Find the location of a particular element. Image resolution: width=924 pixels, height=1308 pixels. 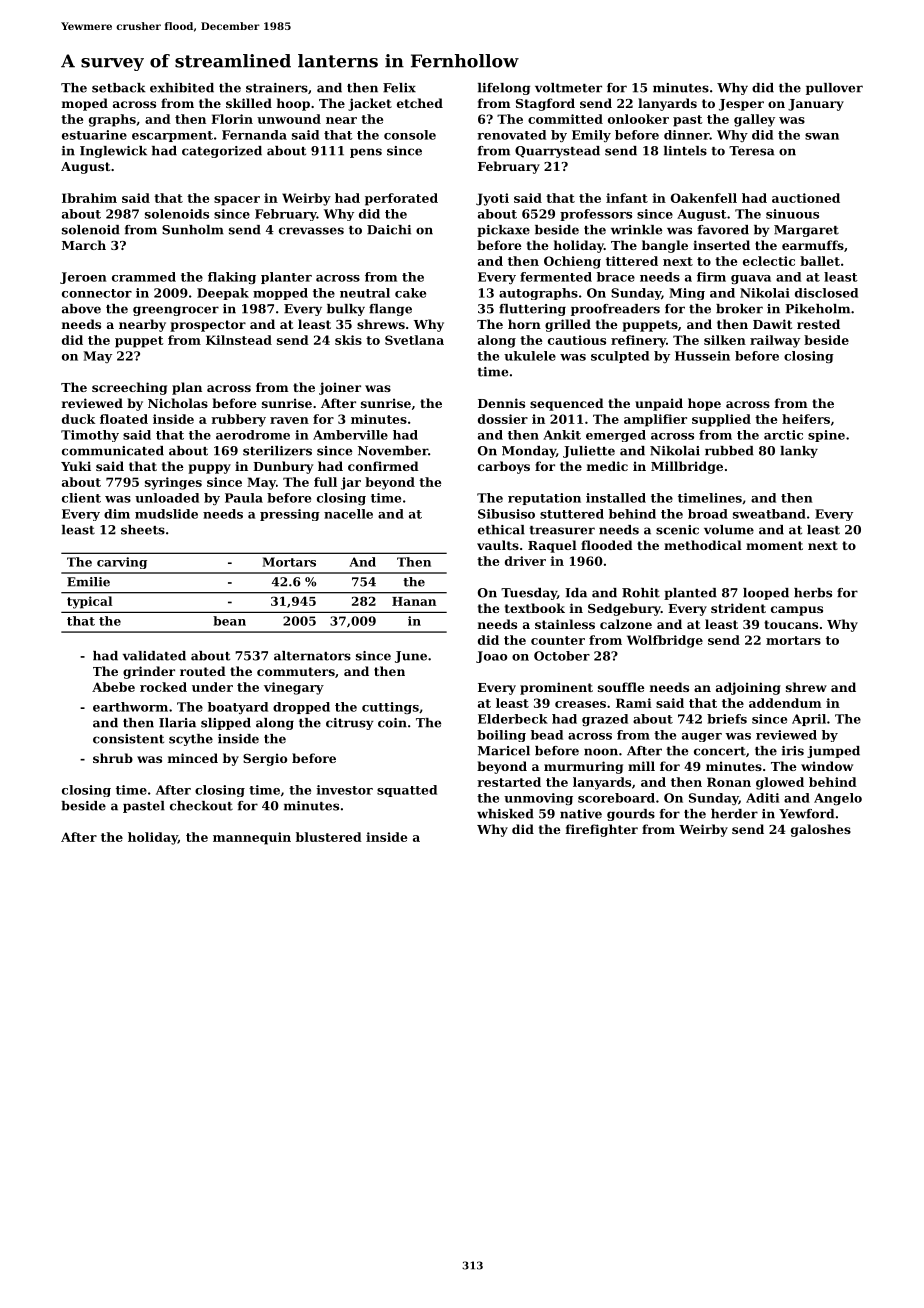

looped is located at coordinates (766, 594).
